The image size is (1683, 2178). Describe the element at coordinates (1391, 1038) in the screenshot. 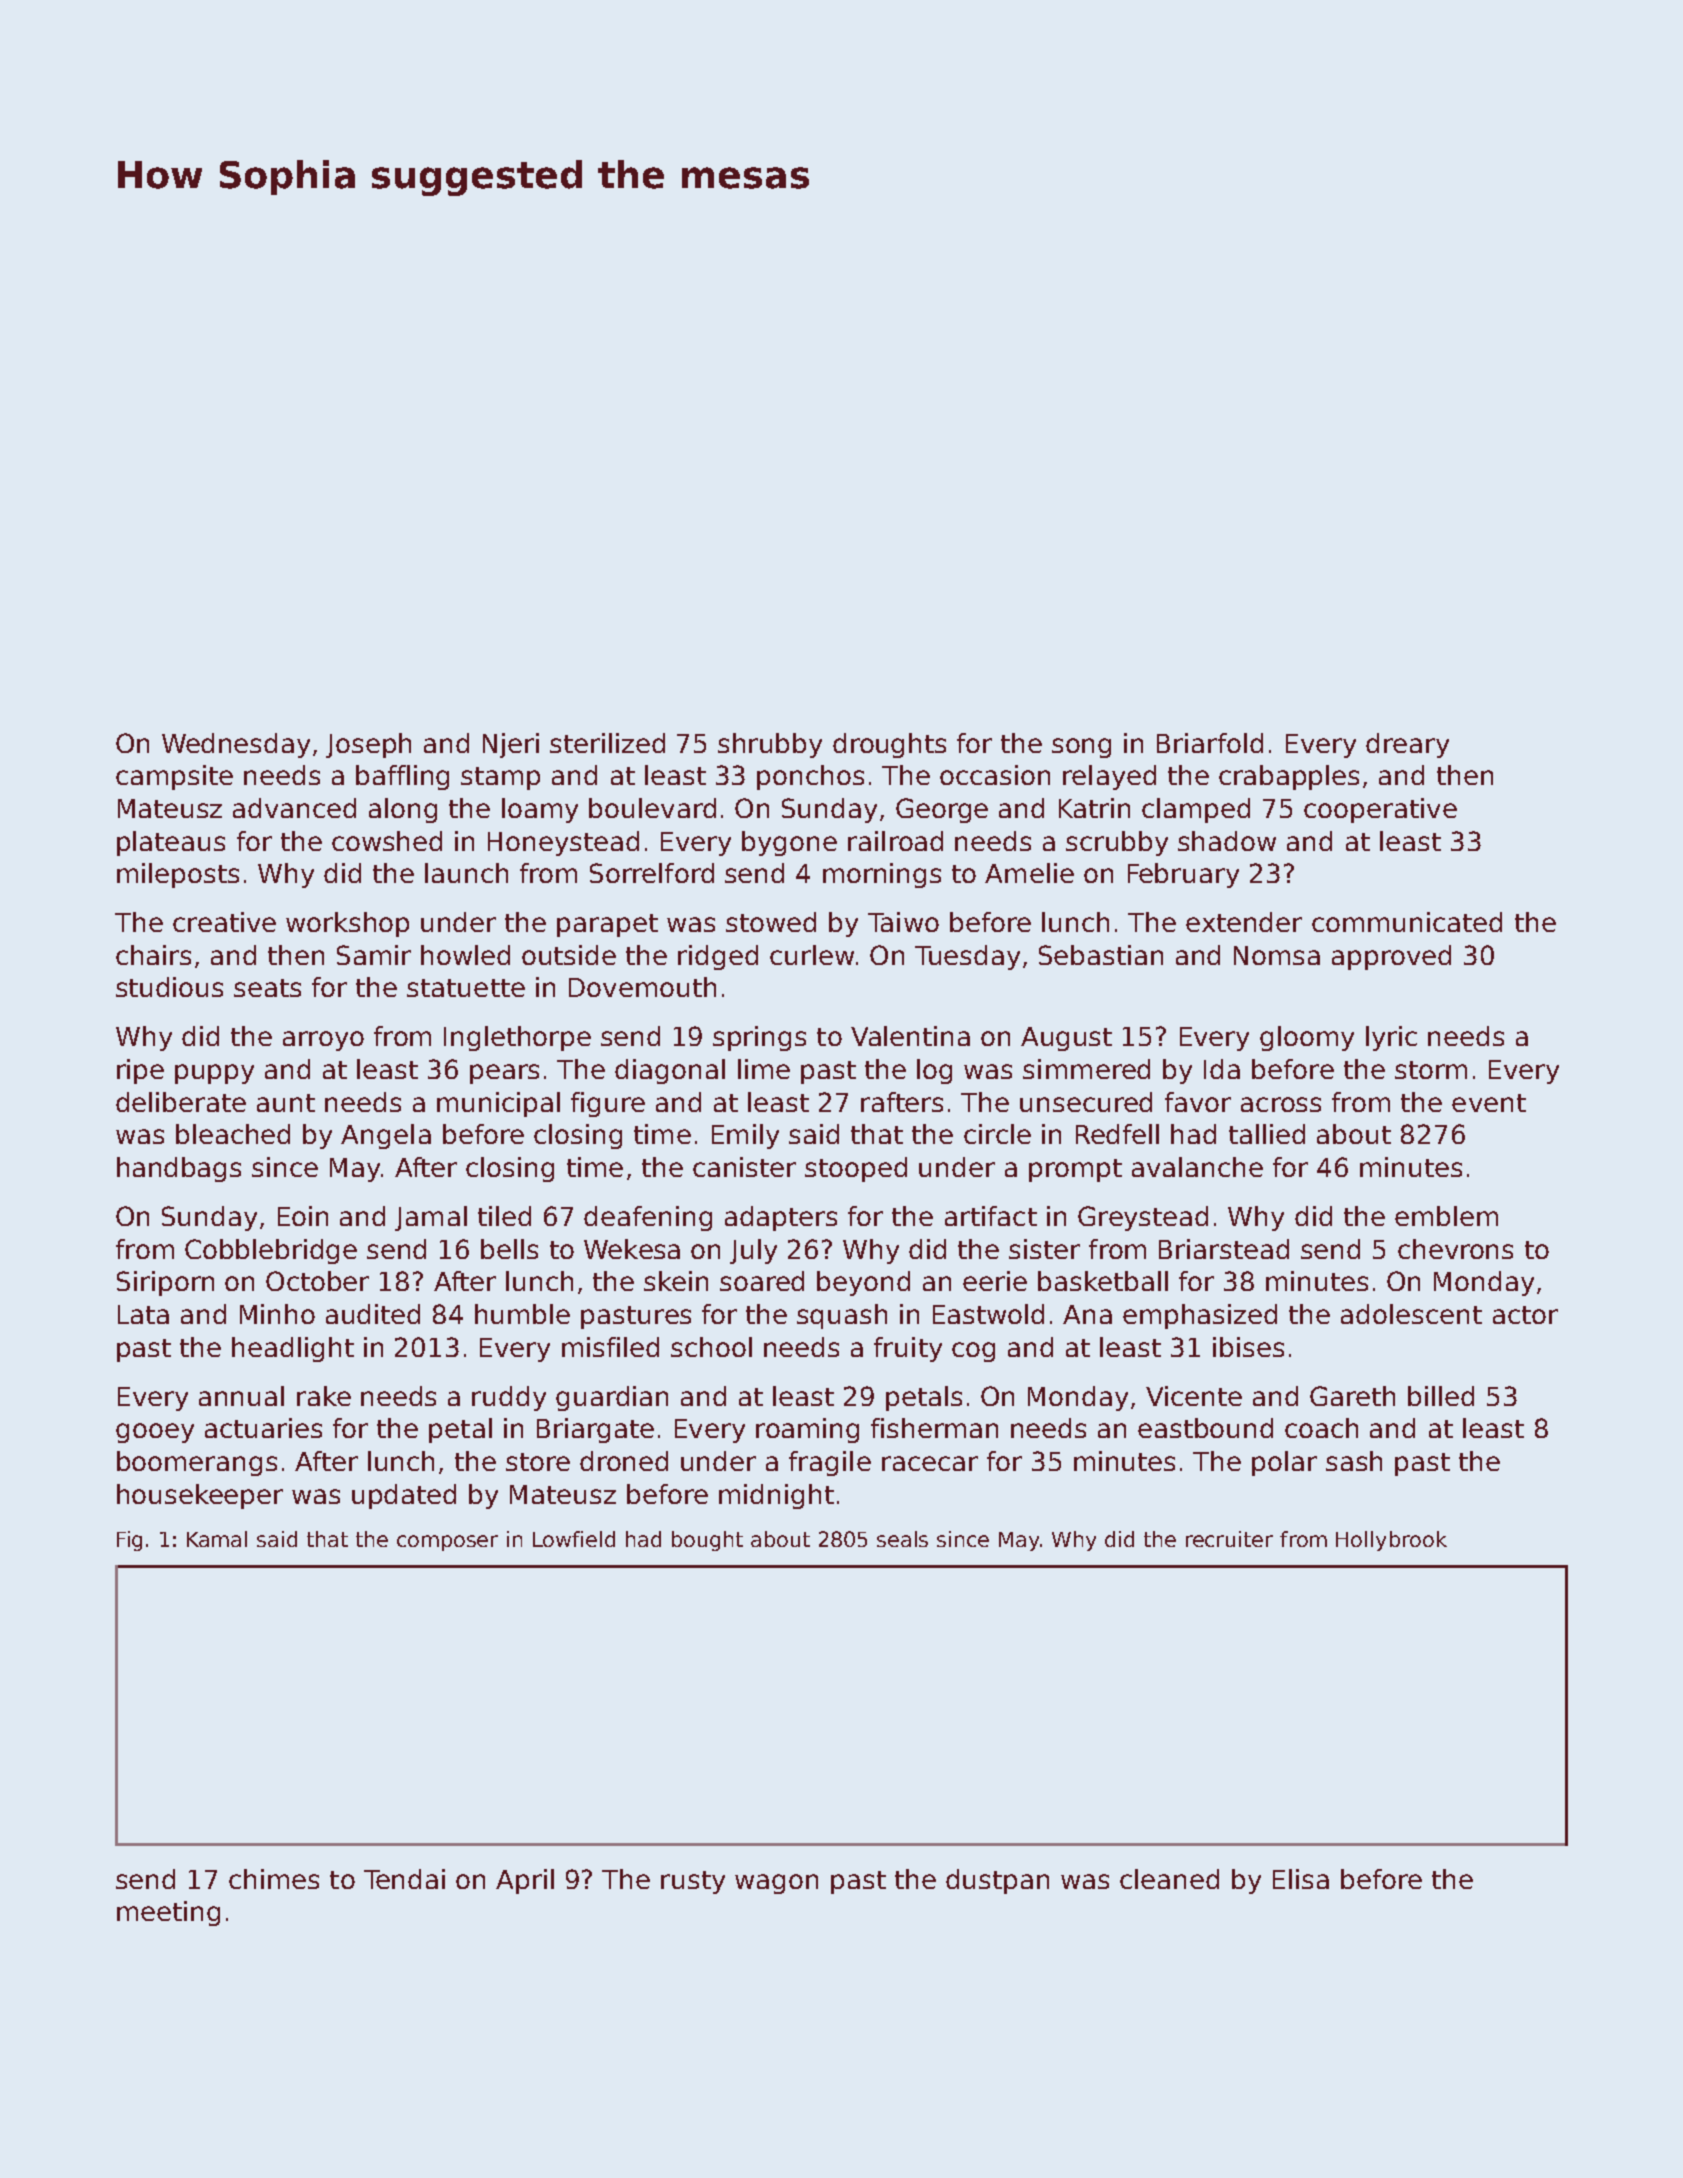

I see `lyric` at that location.
